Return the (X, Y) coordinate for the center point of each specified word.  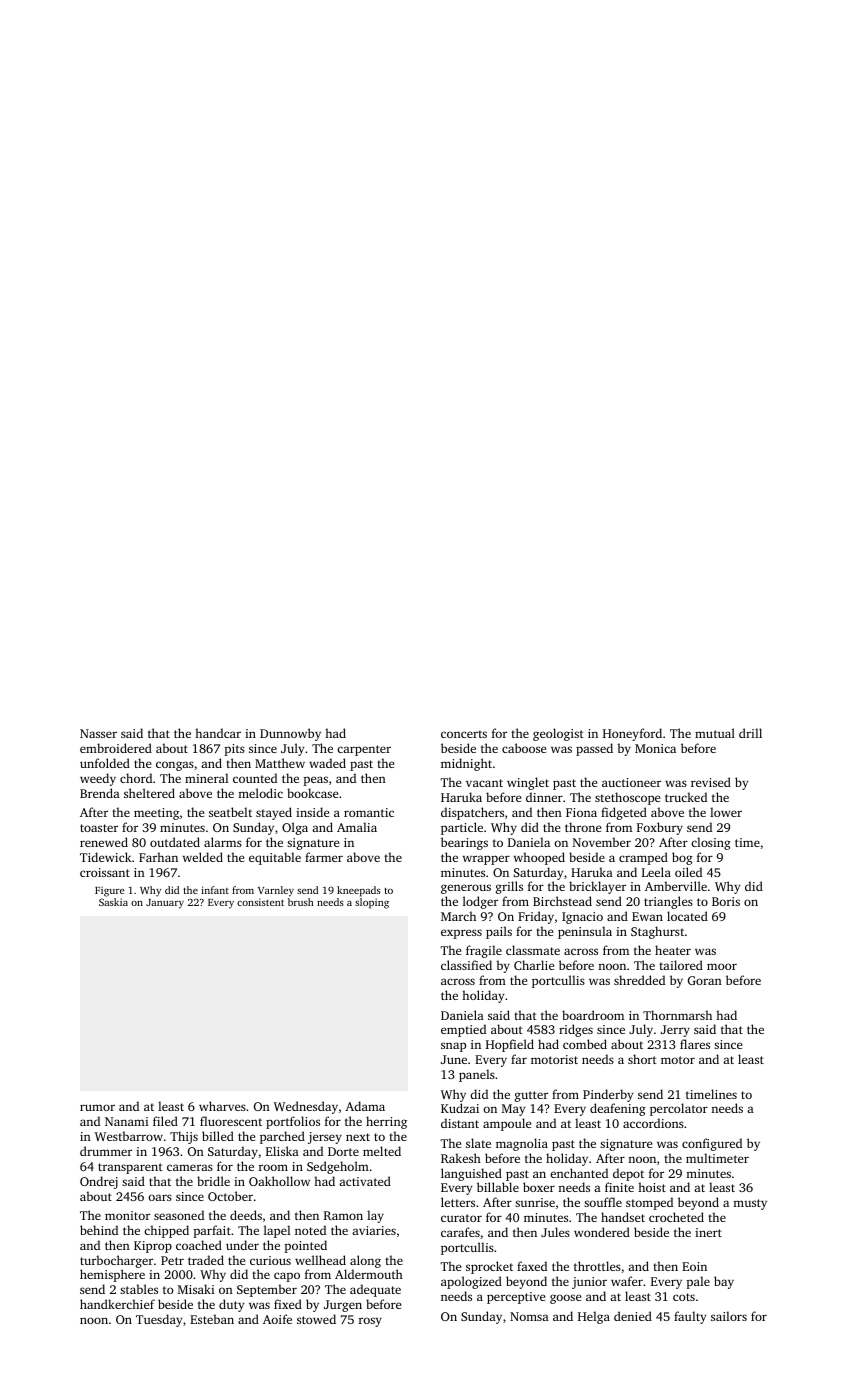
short (642, 1059)
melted (382, 1151)
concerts (464, 734)
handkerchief (117, 1304)
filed (165, 1121)
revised (711, 782)
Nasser (98, 733)
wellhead (320, 1260)
